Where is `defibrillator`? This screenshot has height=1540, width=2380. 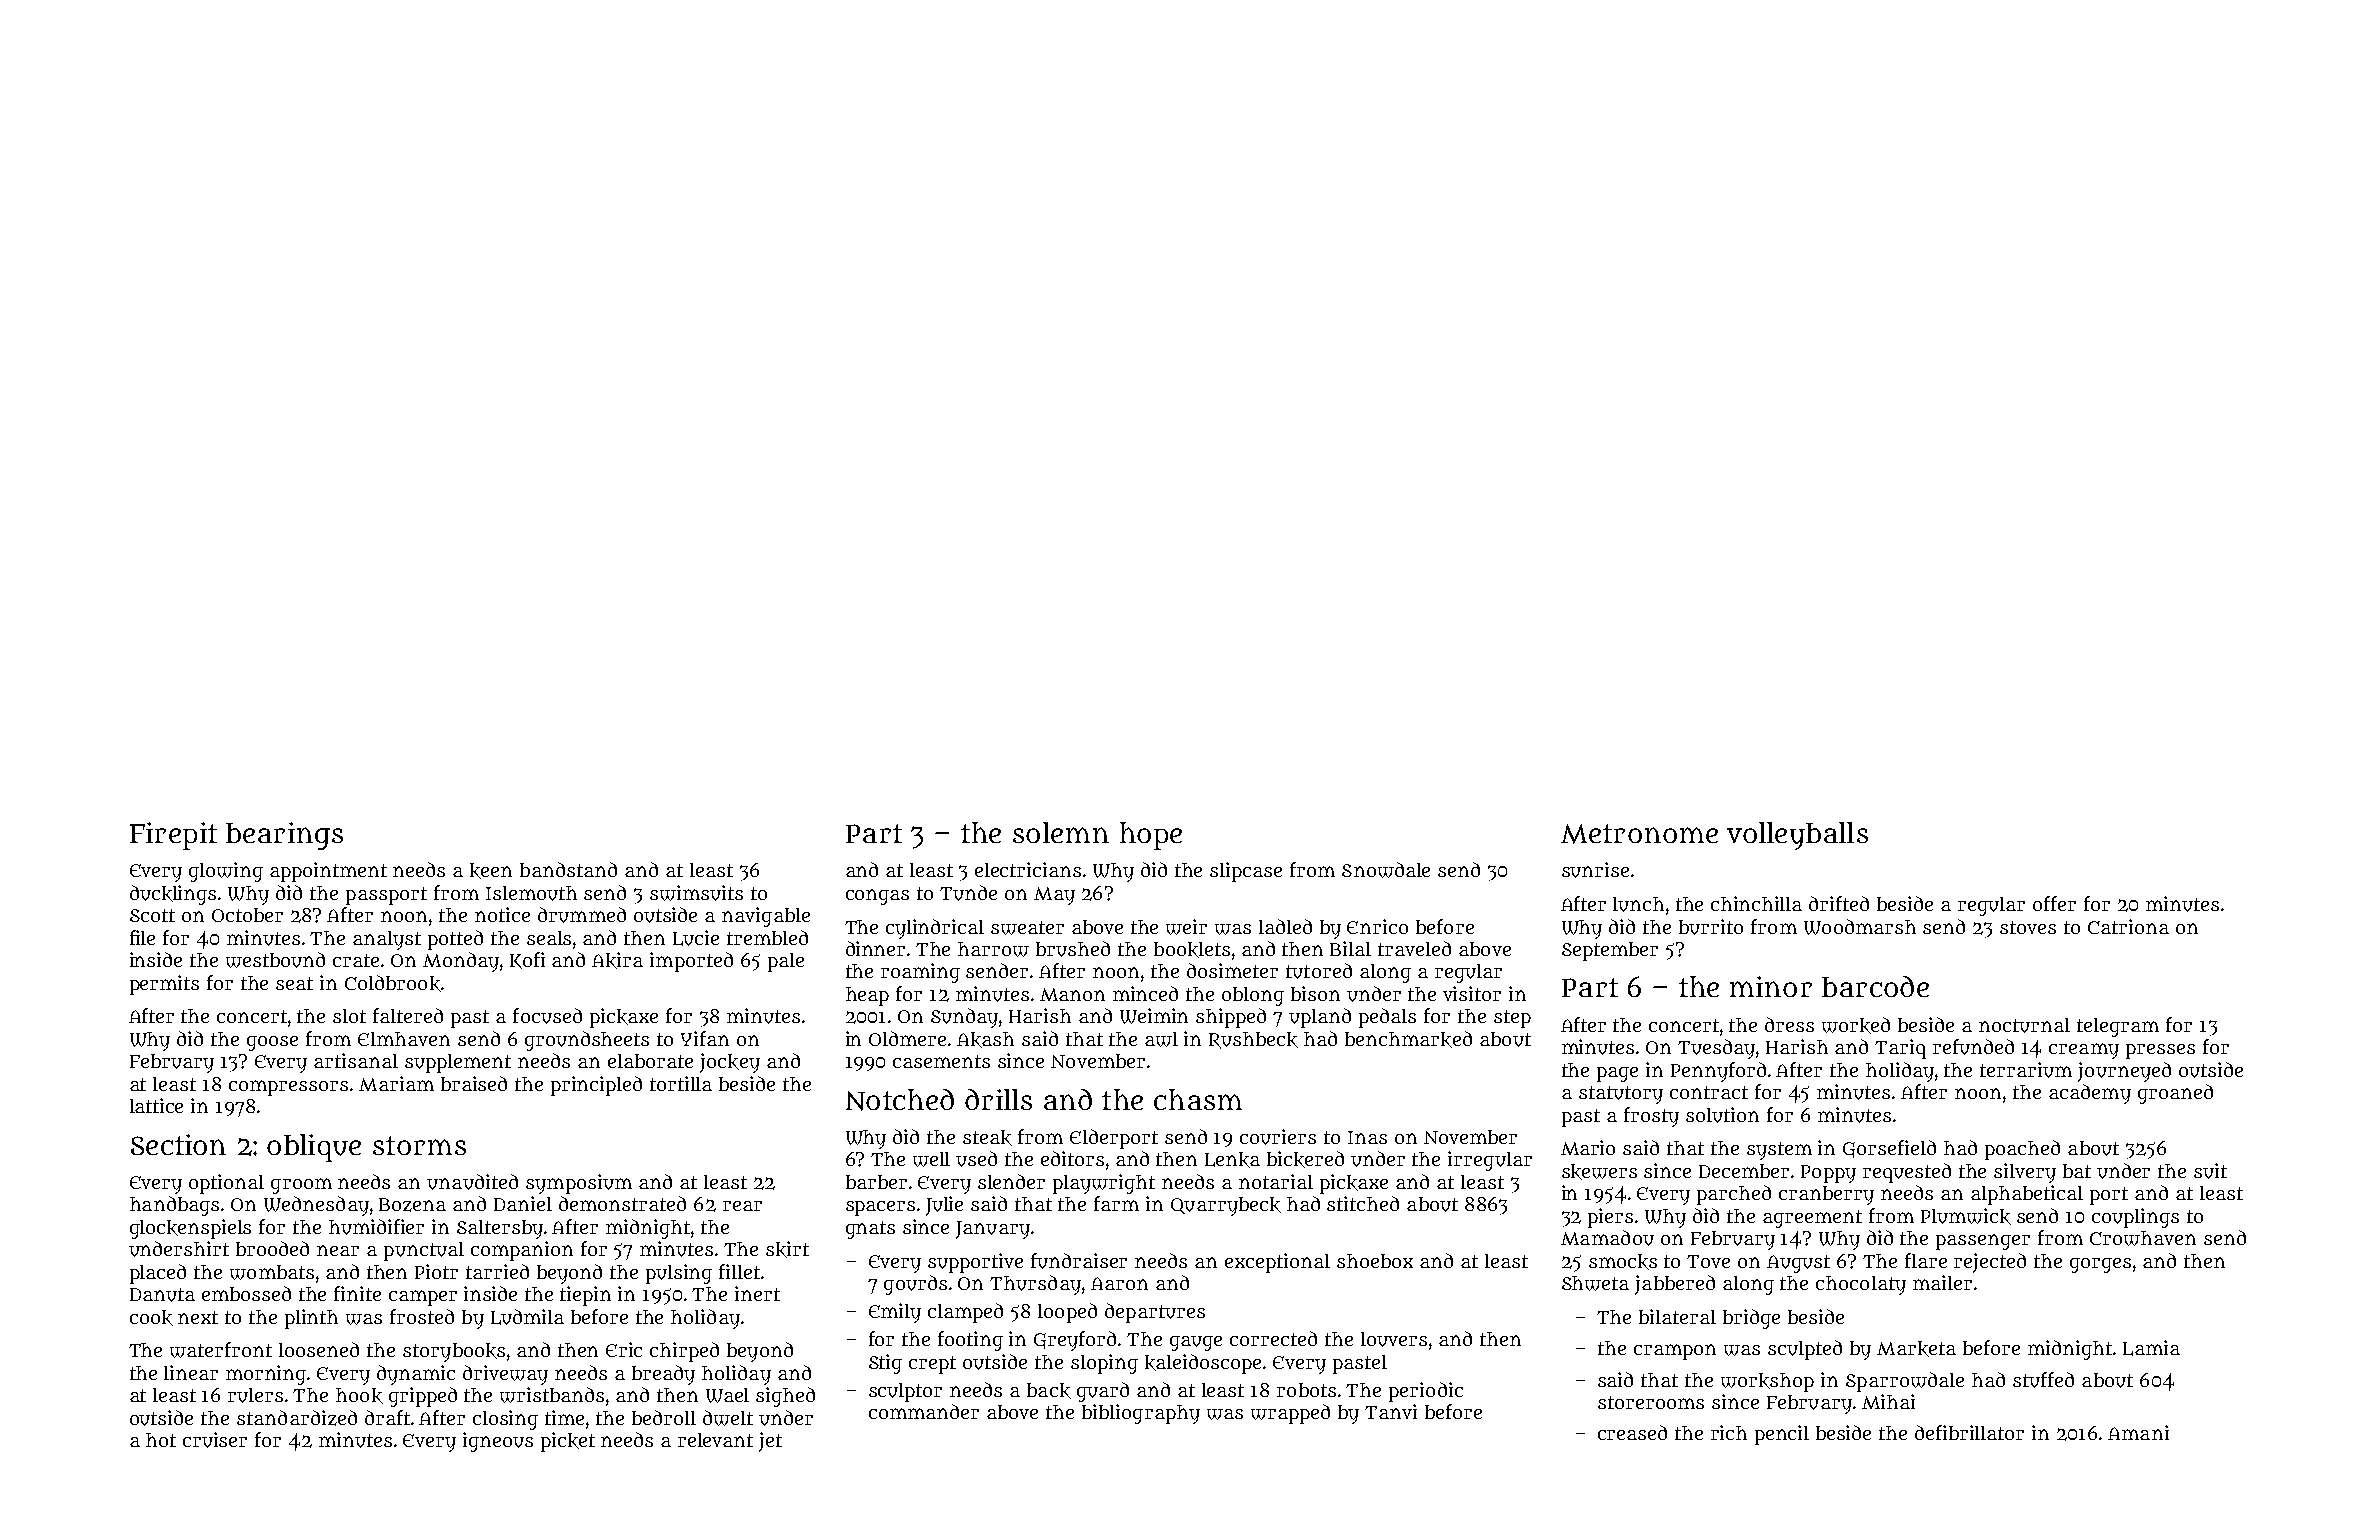
defibrillator is located at coordinates (1969, 1432).
